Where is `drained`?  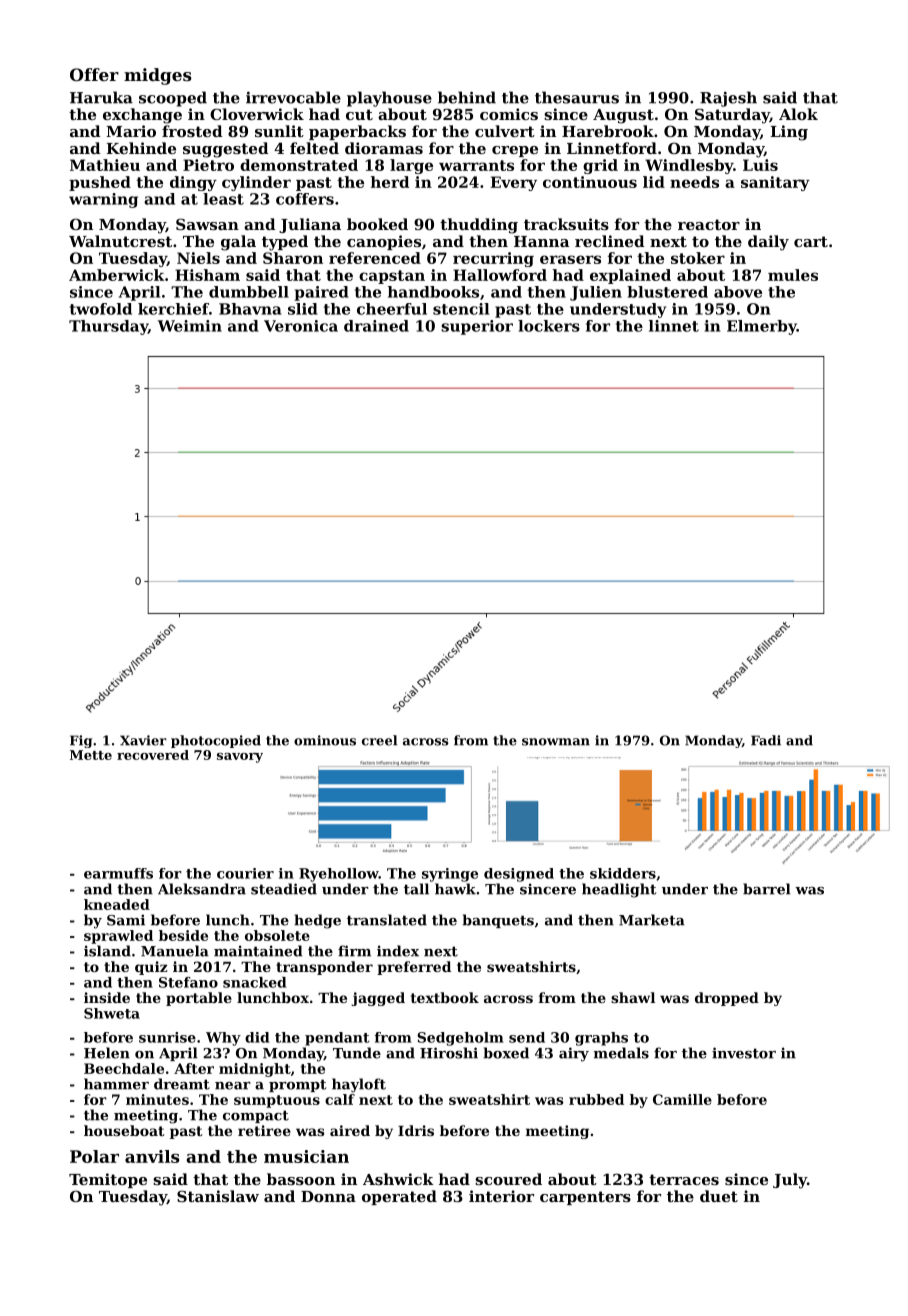 drained is located at coordinates (376, 326).
